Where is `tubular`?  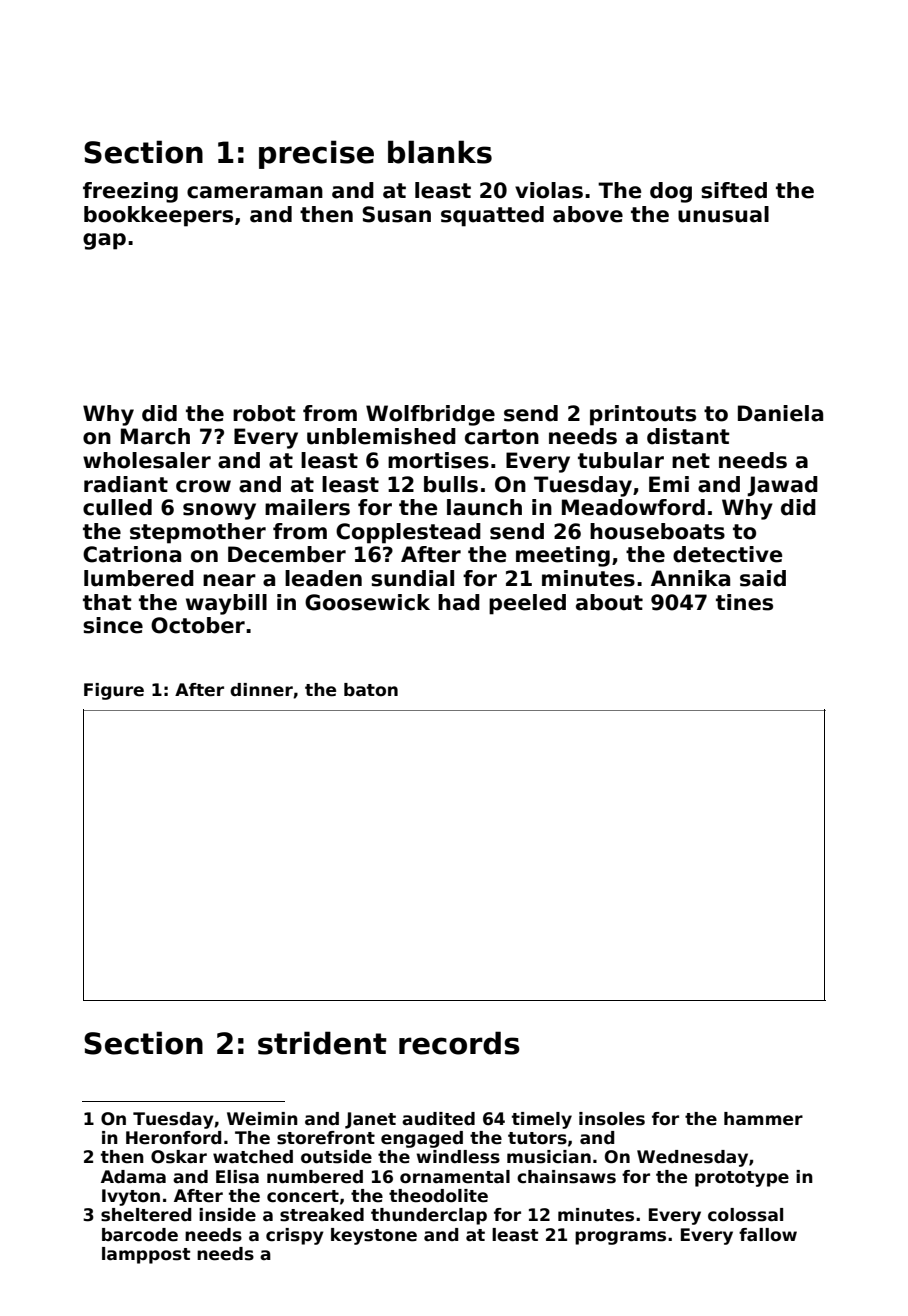 tubular is located at coordinates (621, 460).
